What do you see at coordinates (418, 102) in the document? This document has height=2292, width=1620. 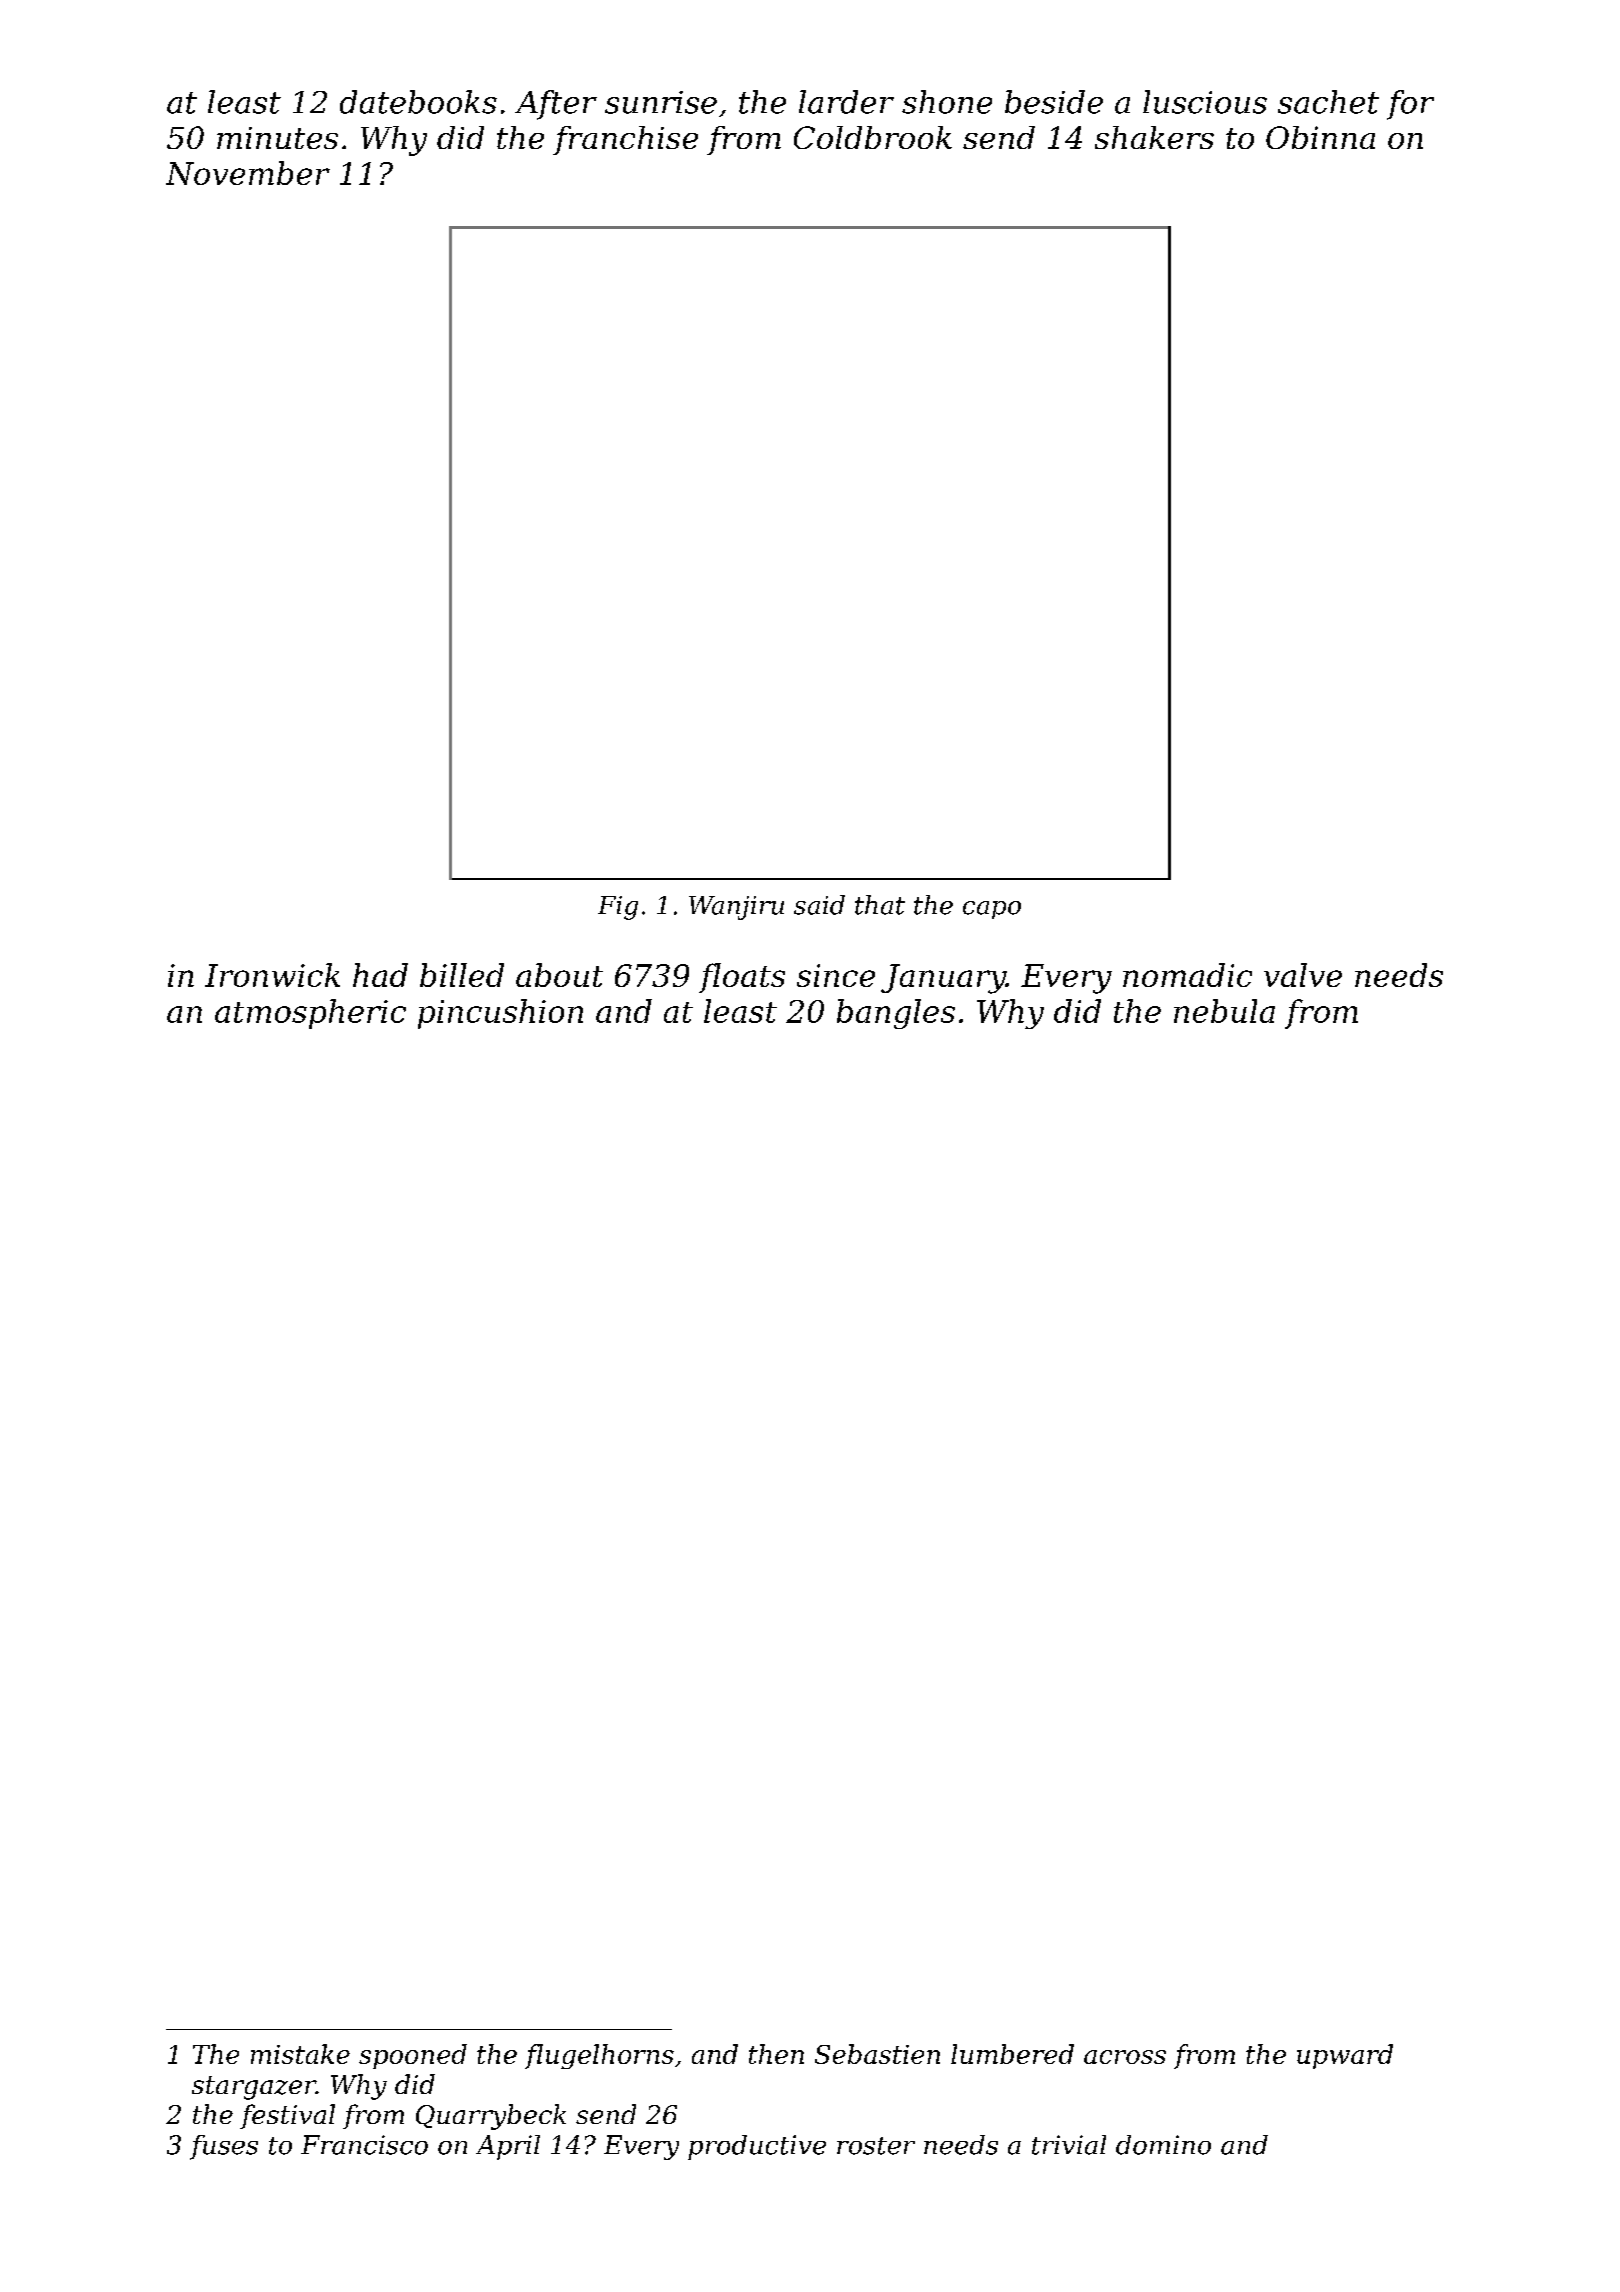 I see `datebooks` at bounding box center [418, 102].
